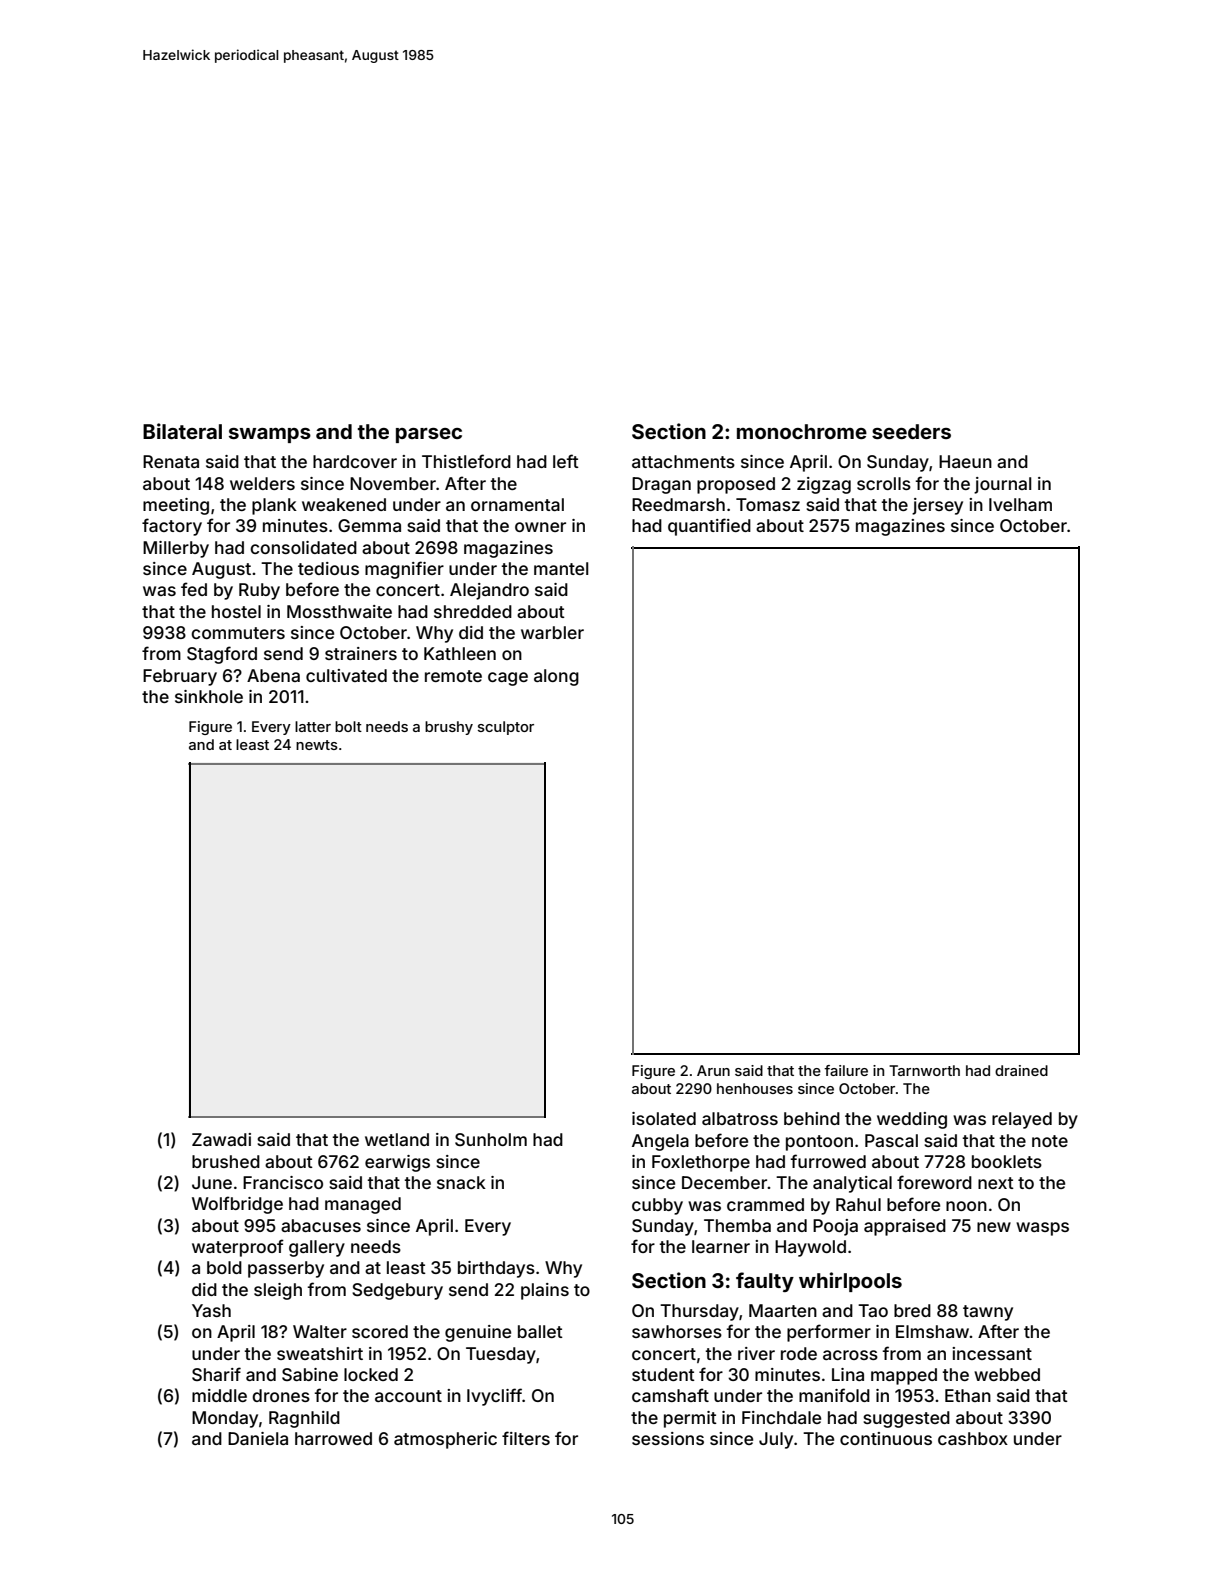 The height and width of the document is (1583, 1223). Describe the element at coordinates (1002, 485) in the document. I see `journal` at that location.
